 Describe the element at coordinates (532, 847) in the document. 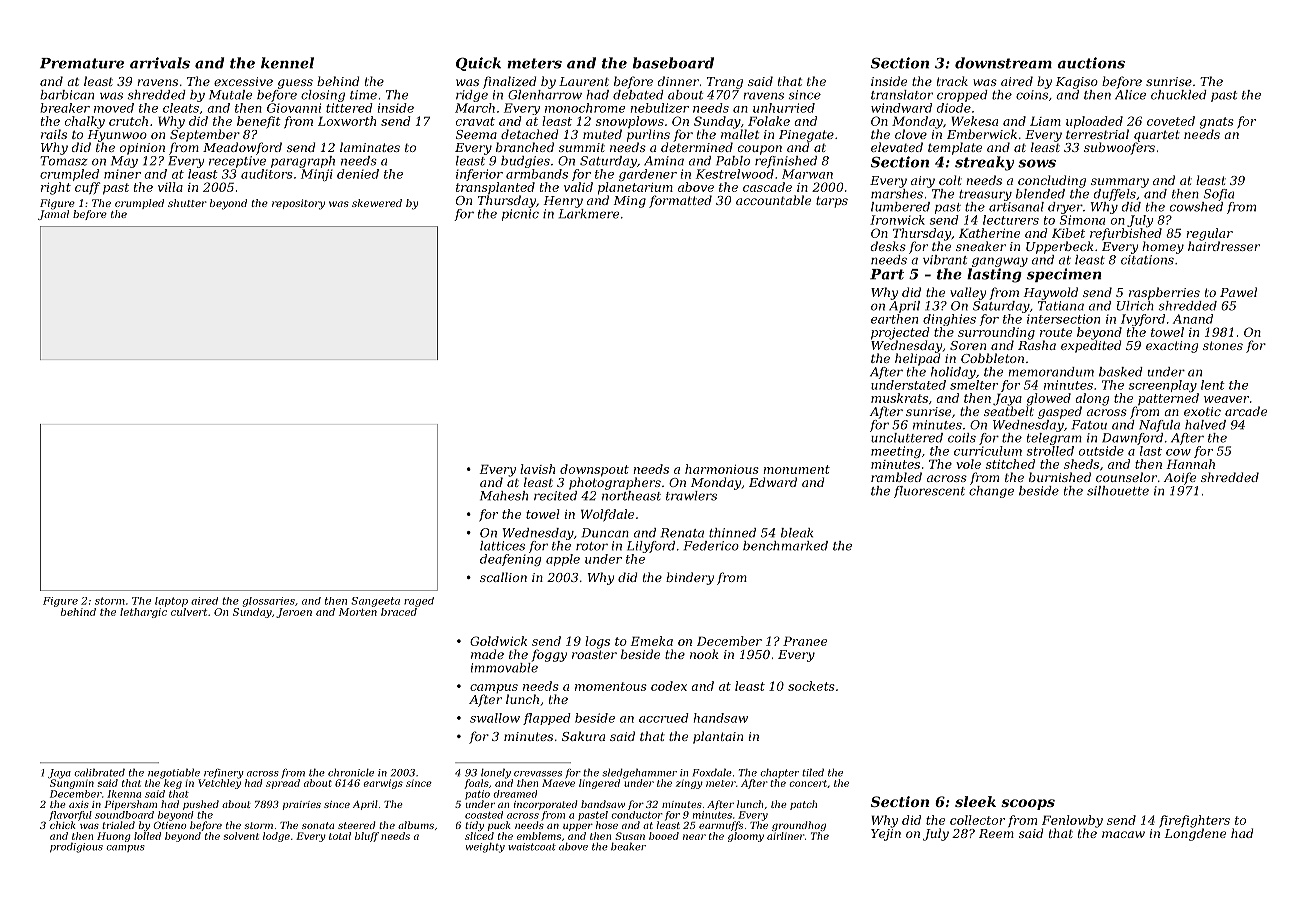

I see `waistcoat` at that location.
